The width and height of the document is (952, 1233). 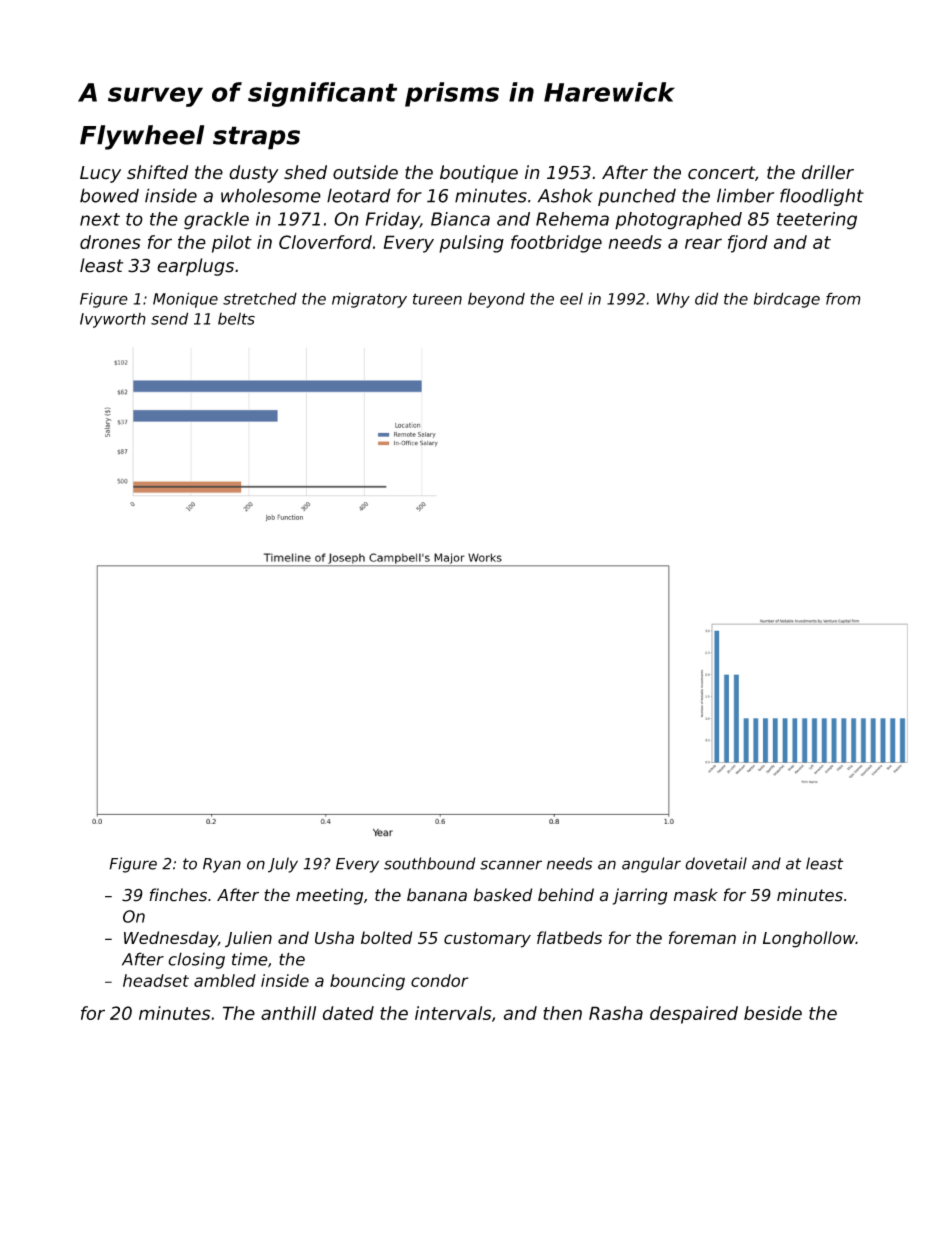 What do you see at coordinates (716, 863) in the document?
I see `dovetail` at bounding box center [716, 863].
